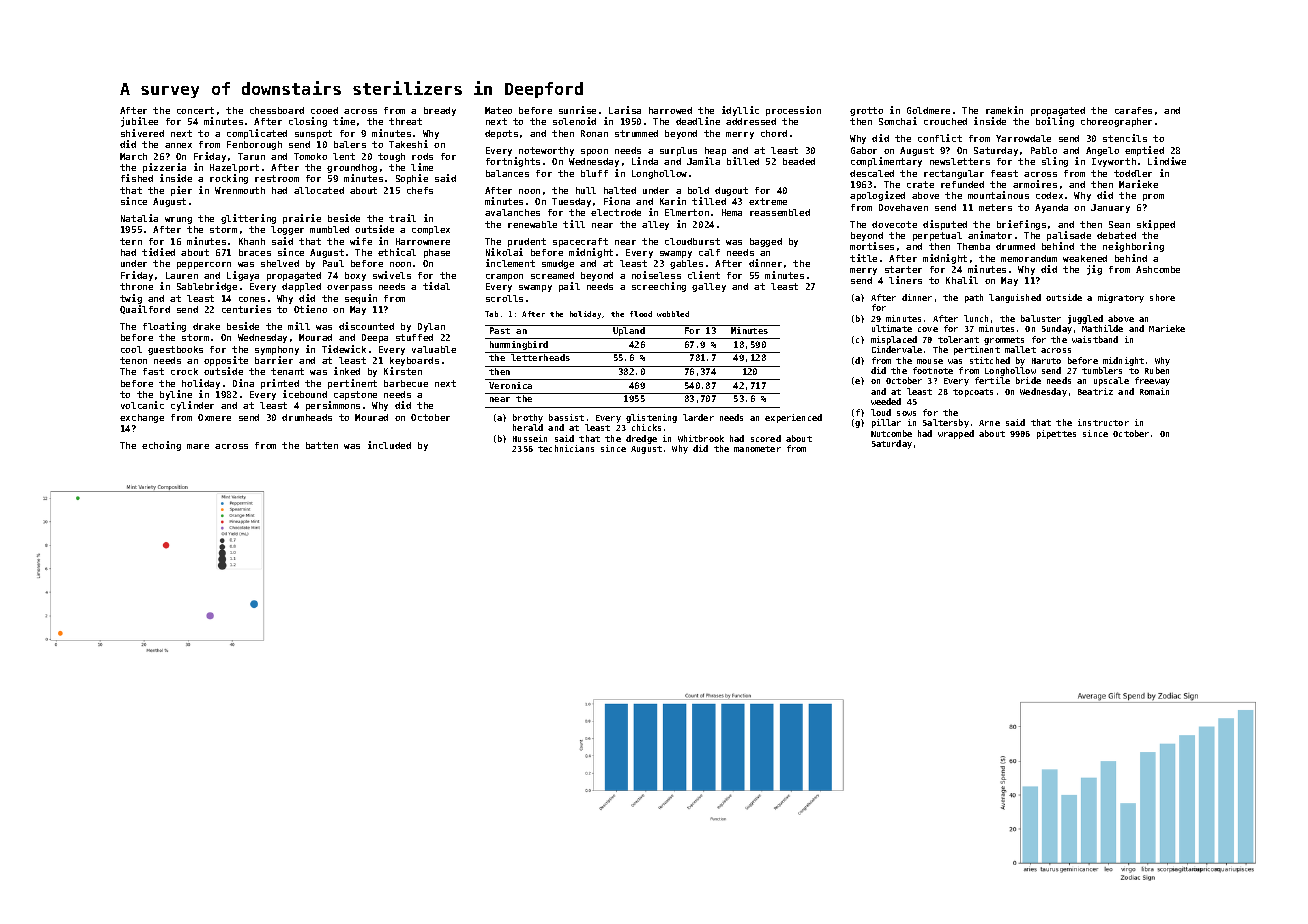 The image size is (1308, 924). What do you see at coordinates (1121, 298) in the image?
I see `migratory` at bounding box center [1121, 298].
